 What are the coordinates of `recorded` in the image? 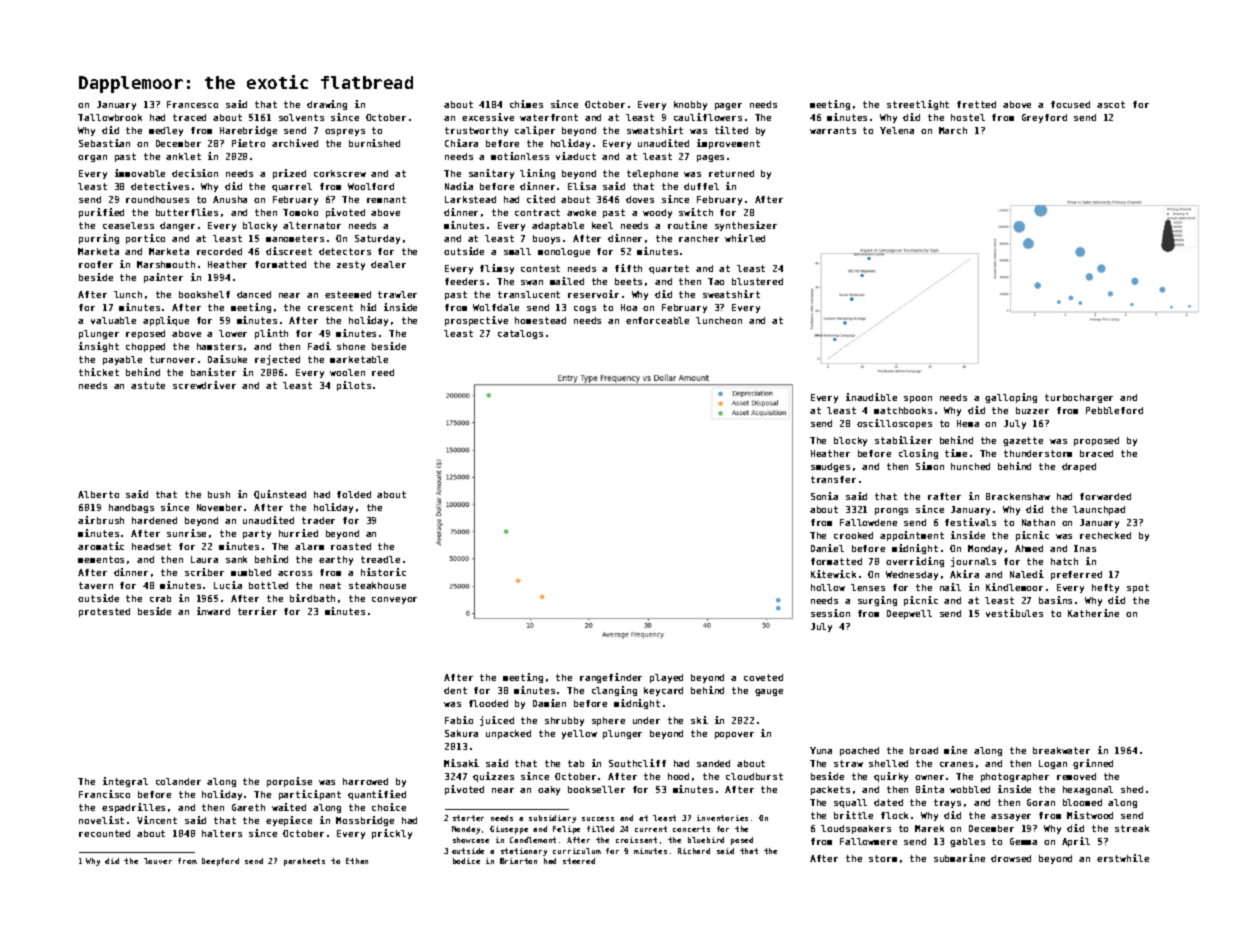 It's located at (219, 251).
